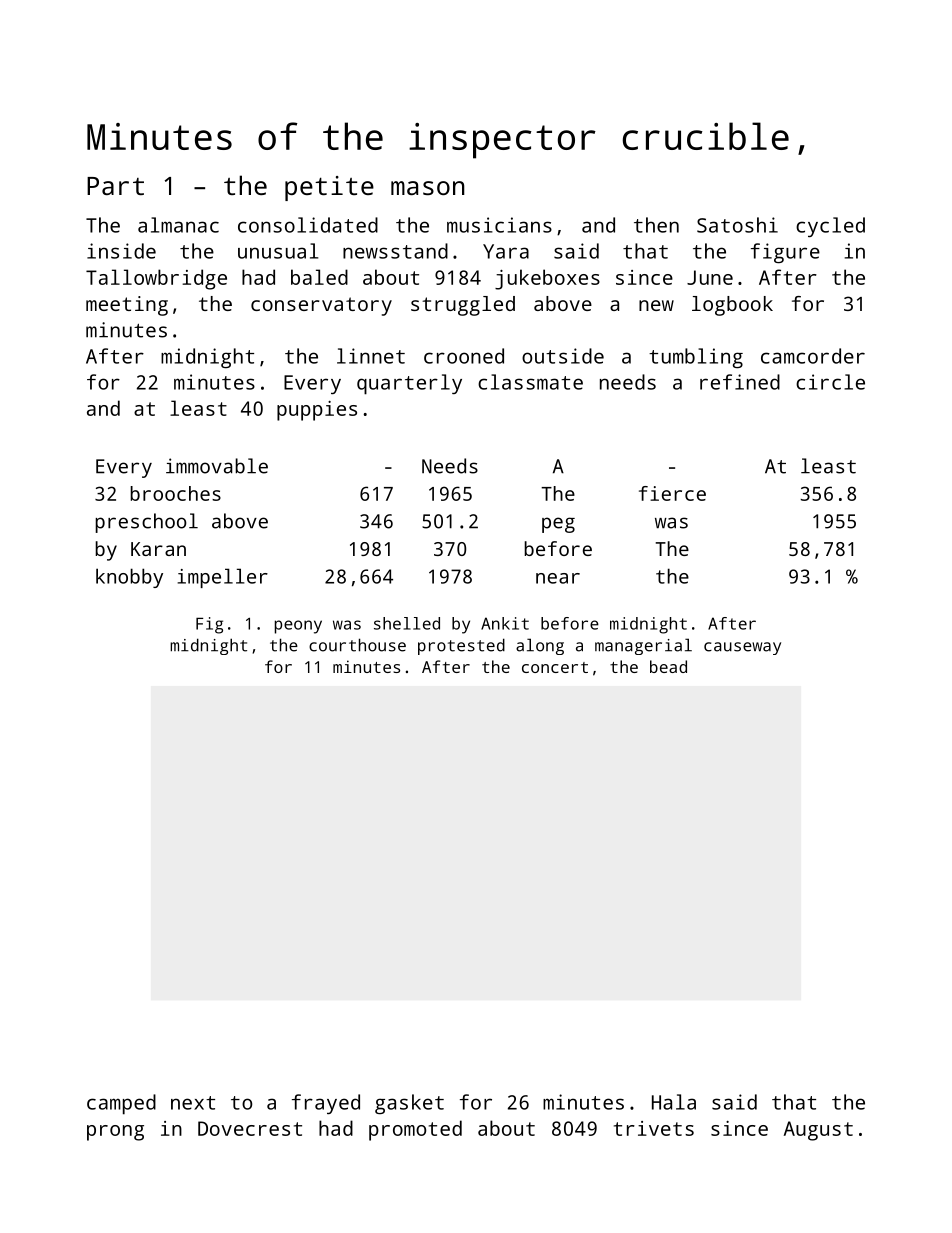  What do you see at coordinates (250, 1128) in the screenshot?
I see `Dovecrest` at bounding box center [250, 1128].
